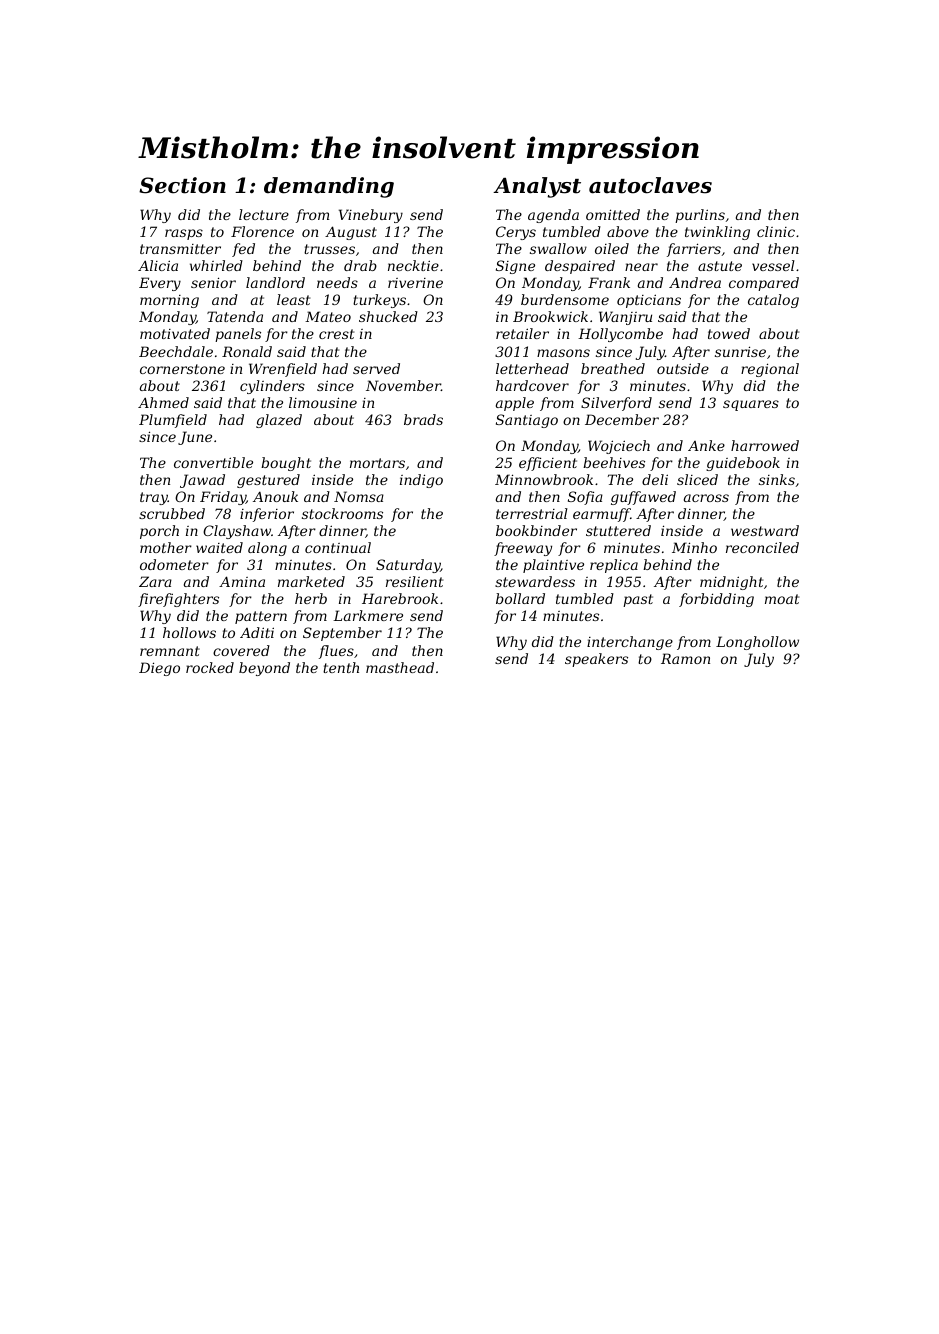  I want to click on Ramon, so click(685, 658).
